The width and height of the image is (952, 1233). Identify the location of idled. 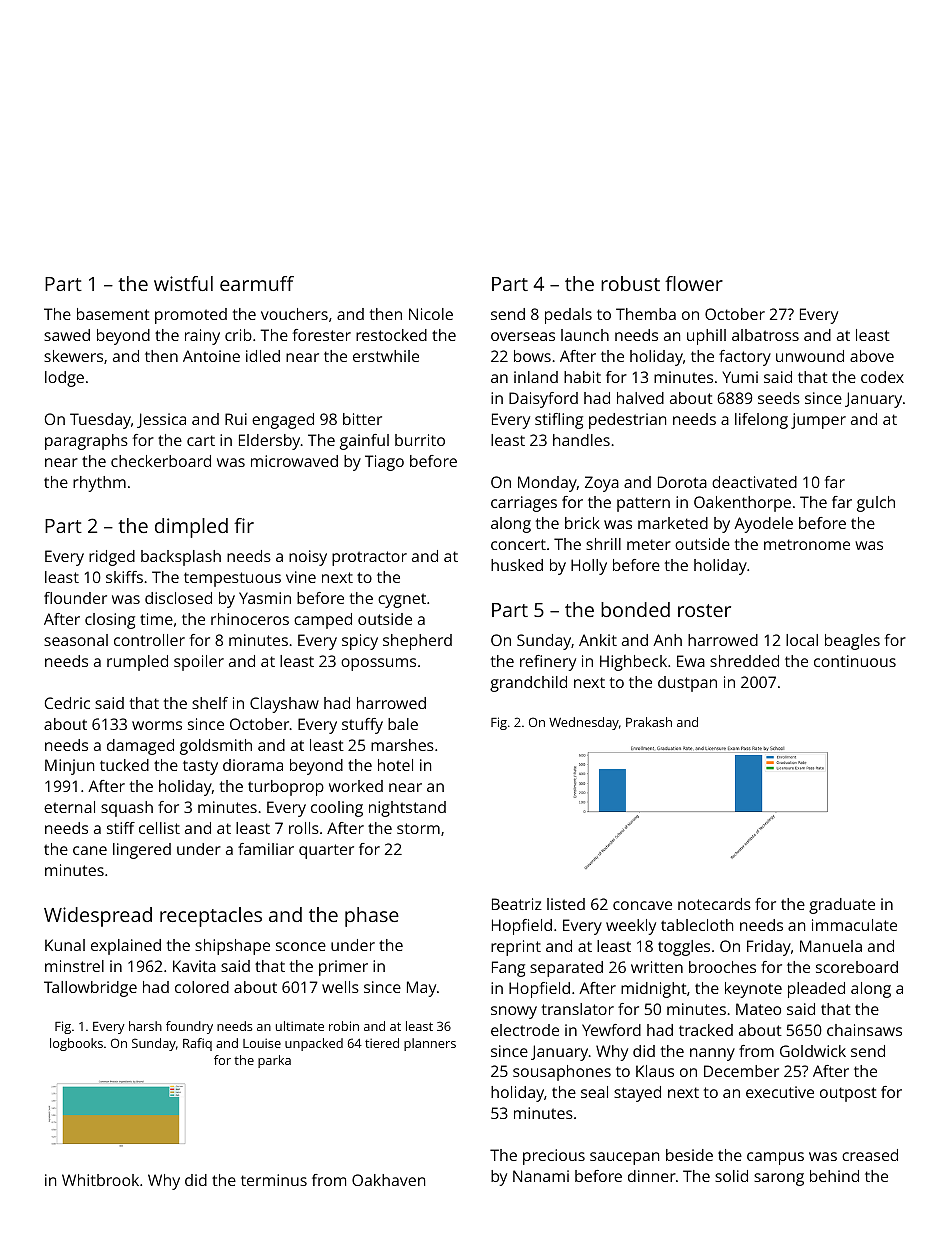
(263, 356).
